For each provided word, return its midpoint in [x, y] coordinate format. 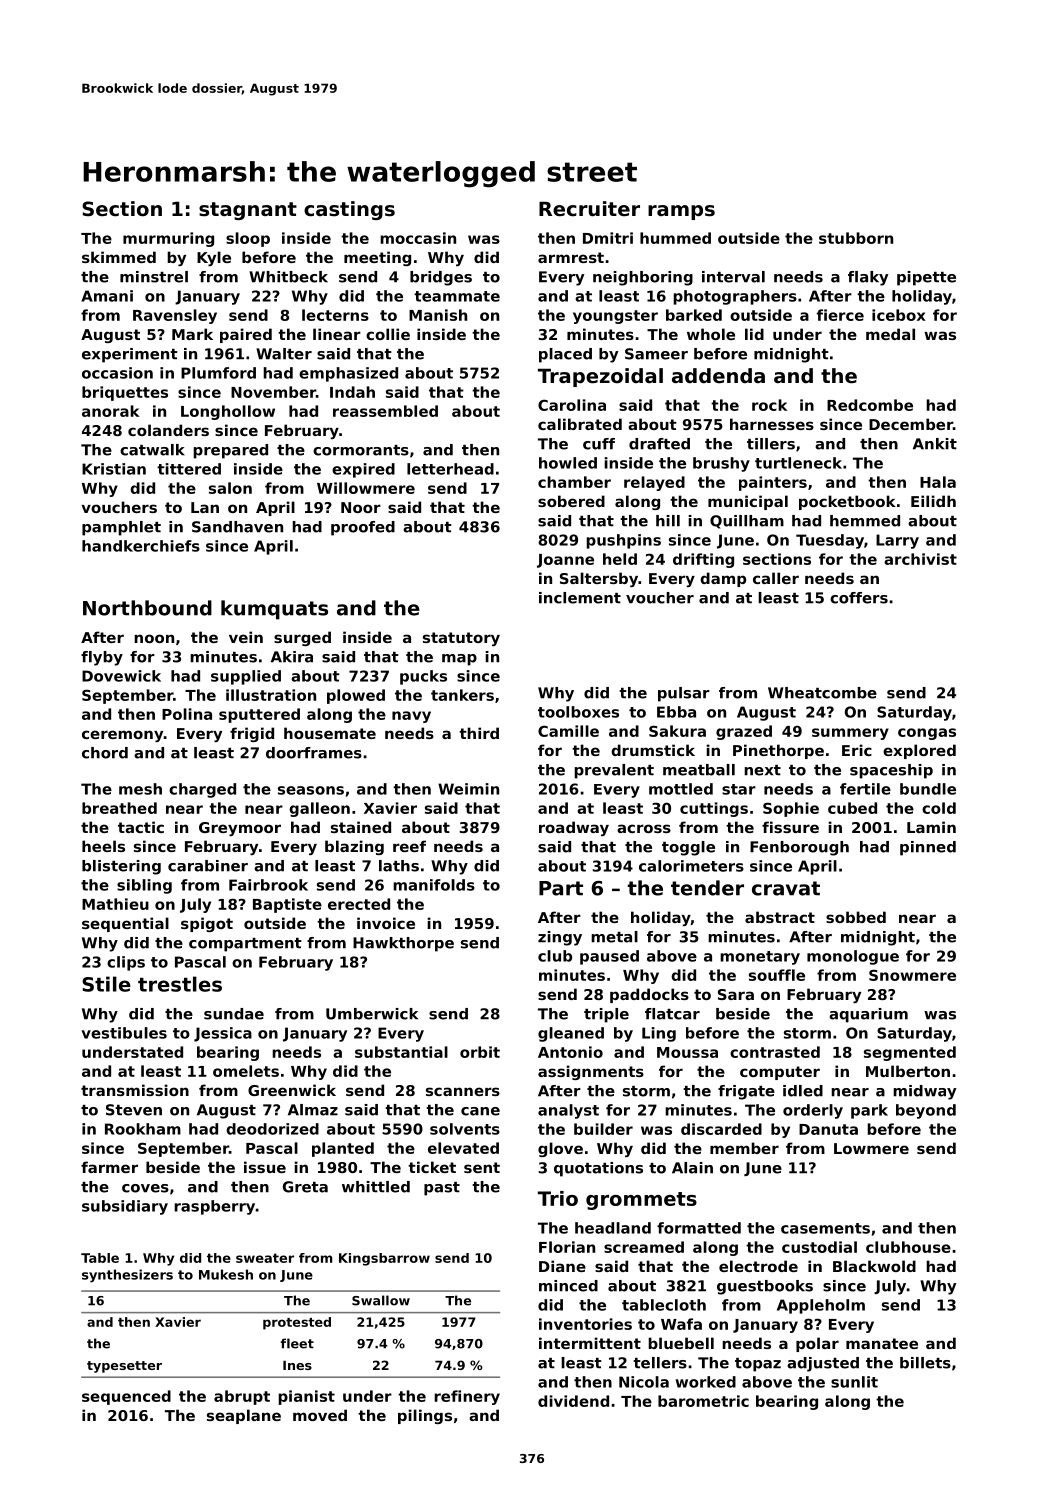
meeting [377, 258]
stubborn [856, 238]
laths [399, 866]
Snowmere [912, 975]
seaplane [244, 1416]
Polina [187, 714]
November [273, 392]
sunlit [854, 1382]
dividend [573, 1401]
